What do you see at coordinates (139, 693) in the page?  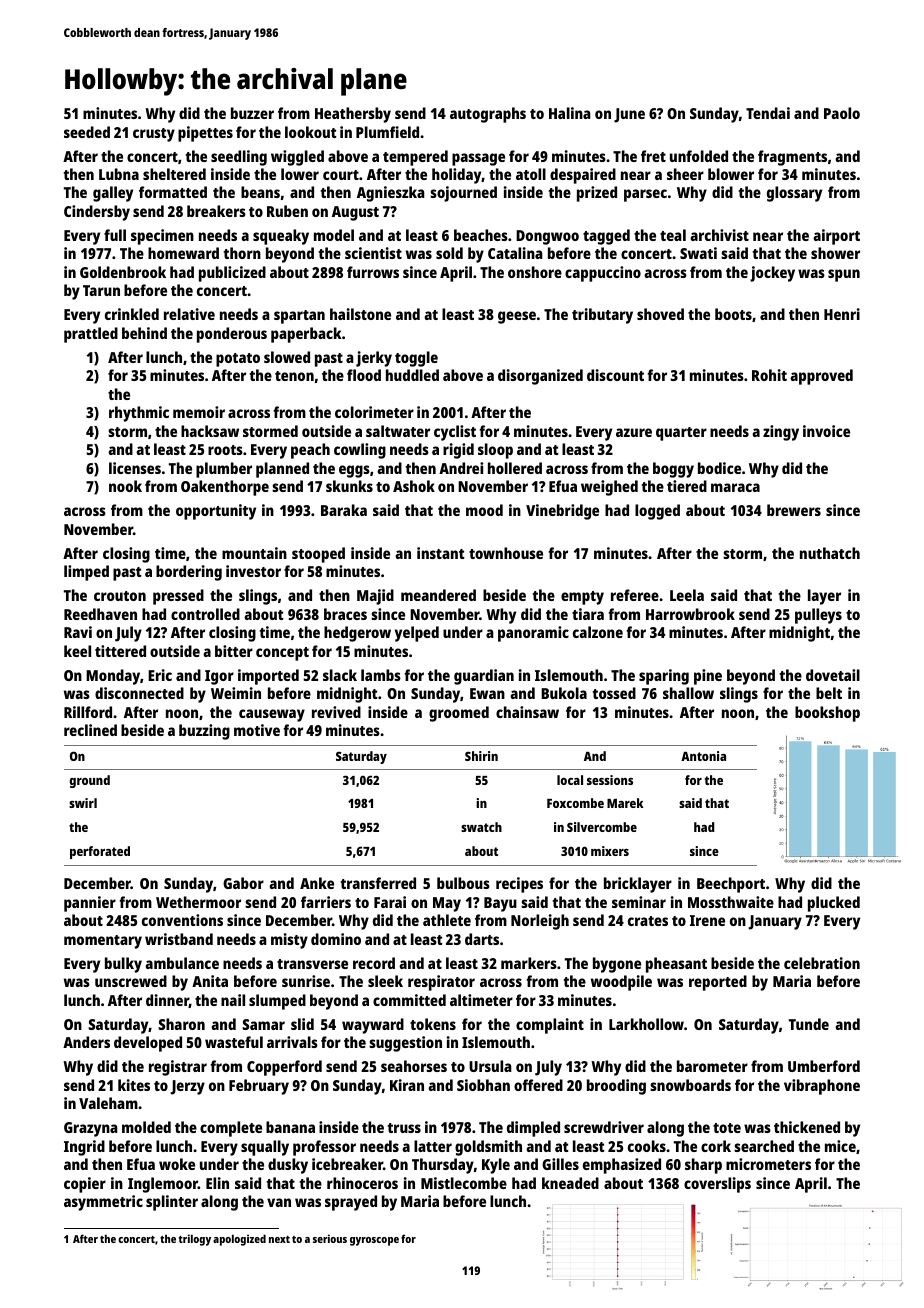 I see `disconnected` at bounding box center [139, 693].
